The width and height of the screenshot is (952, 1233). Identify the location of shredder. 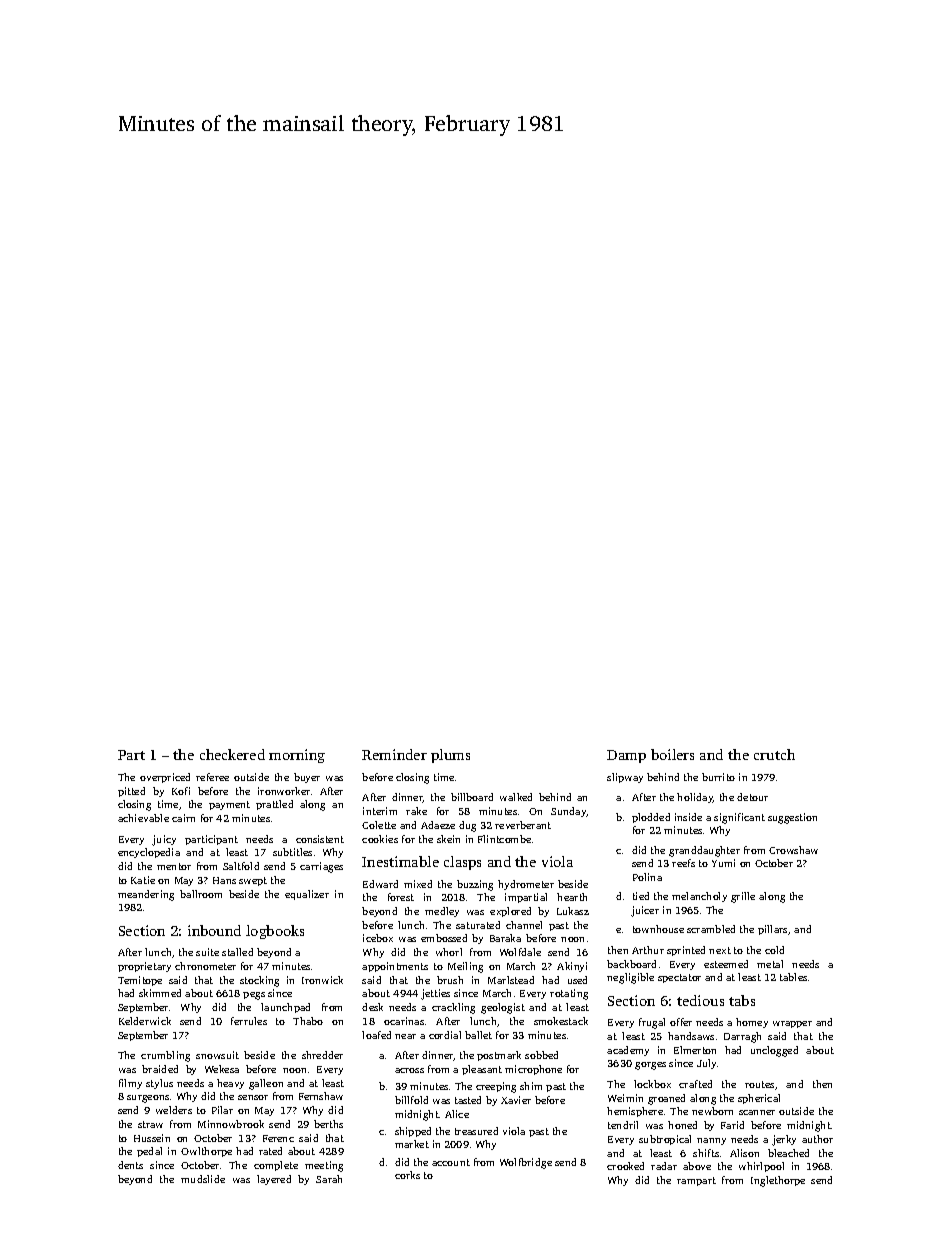
(322, 1055).
